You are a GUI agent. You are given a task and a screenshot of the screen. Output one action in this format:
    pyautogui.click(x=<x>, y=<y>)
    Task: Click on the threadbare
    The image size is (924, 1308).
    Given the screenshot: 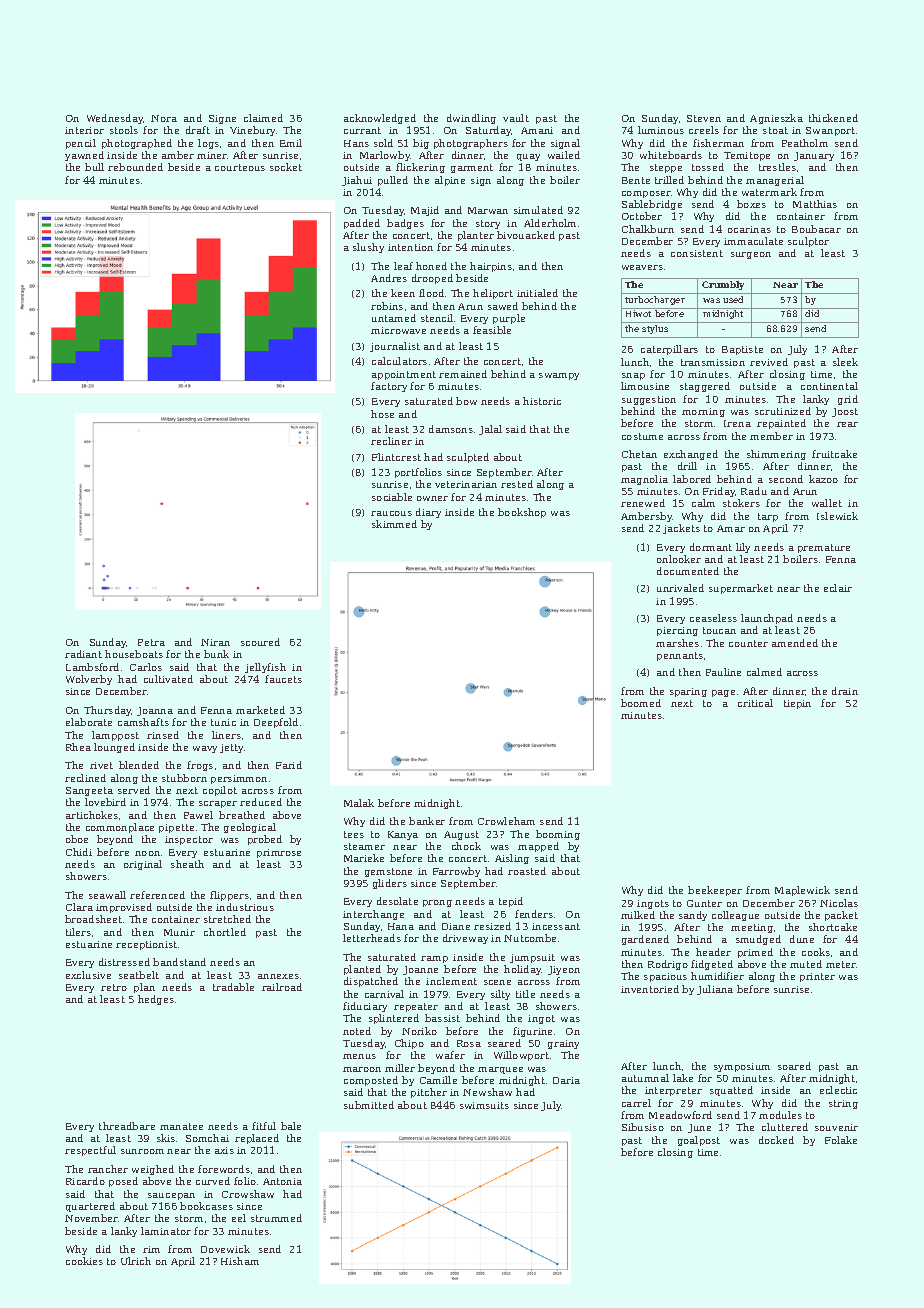 What is the action you would take?
    pyautogui.click(x=127, y=1126)
